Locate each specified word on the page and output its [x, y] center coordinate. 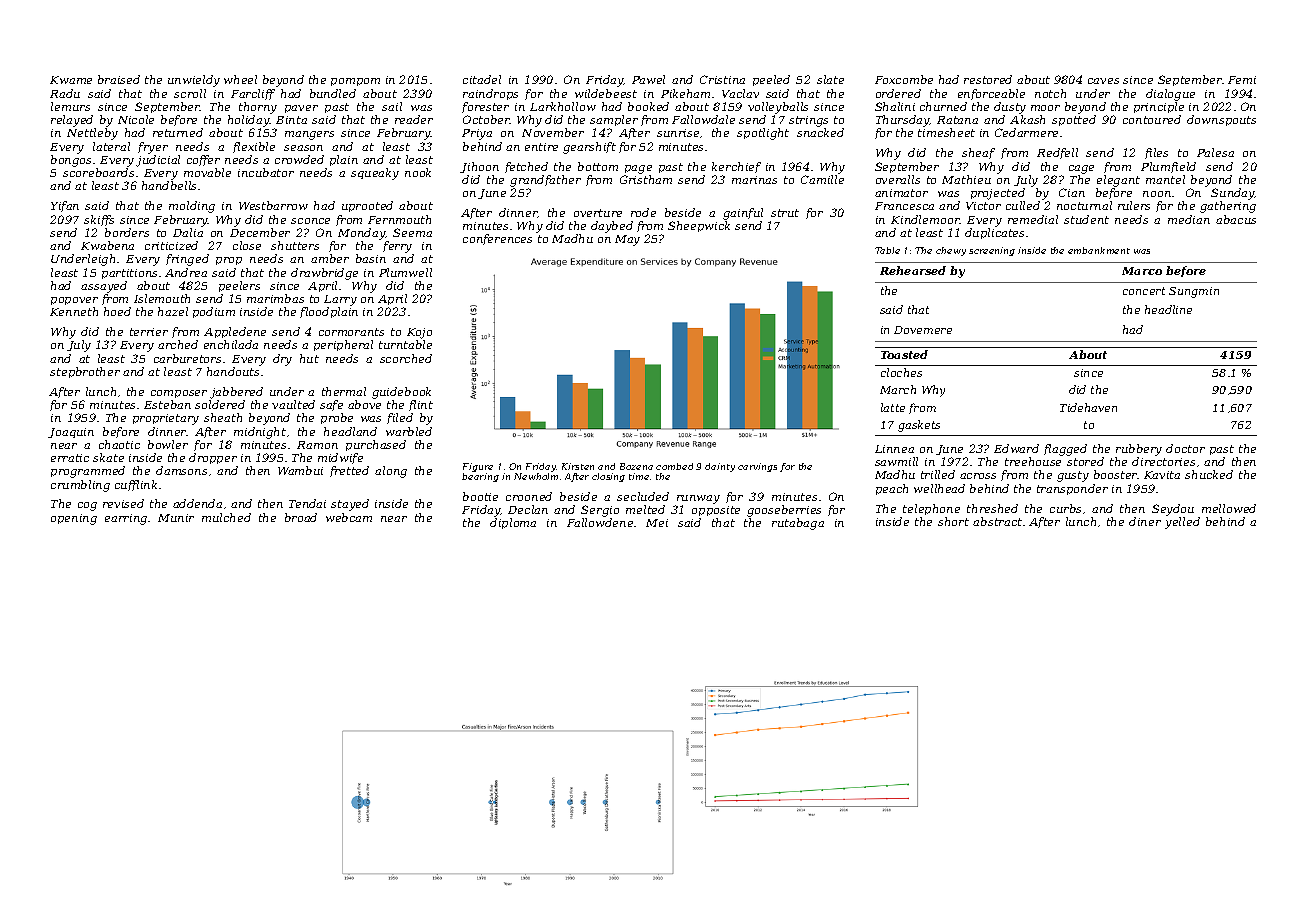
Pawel [648, 79]
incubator [266, 172]
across [978, 476]
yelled [1182, 523]
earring [126, 519]
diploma [513, 523]
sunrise [678, 133]
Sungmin [1194, 292]
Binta [291, 120]
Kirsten [578, 466]
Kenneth [74, 311]
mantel [1165, 179]
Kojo [419, 333]
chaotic [119, 444]
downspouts [1221, 120]
